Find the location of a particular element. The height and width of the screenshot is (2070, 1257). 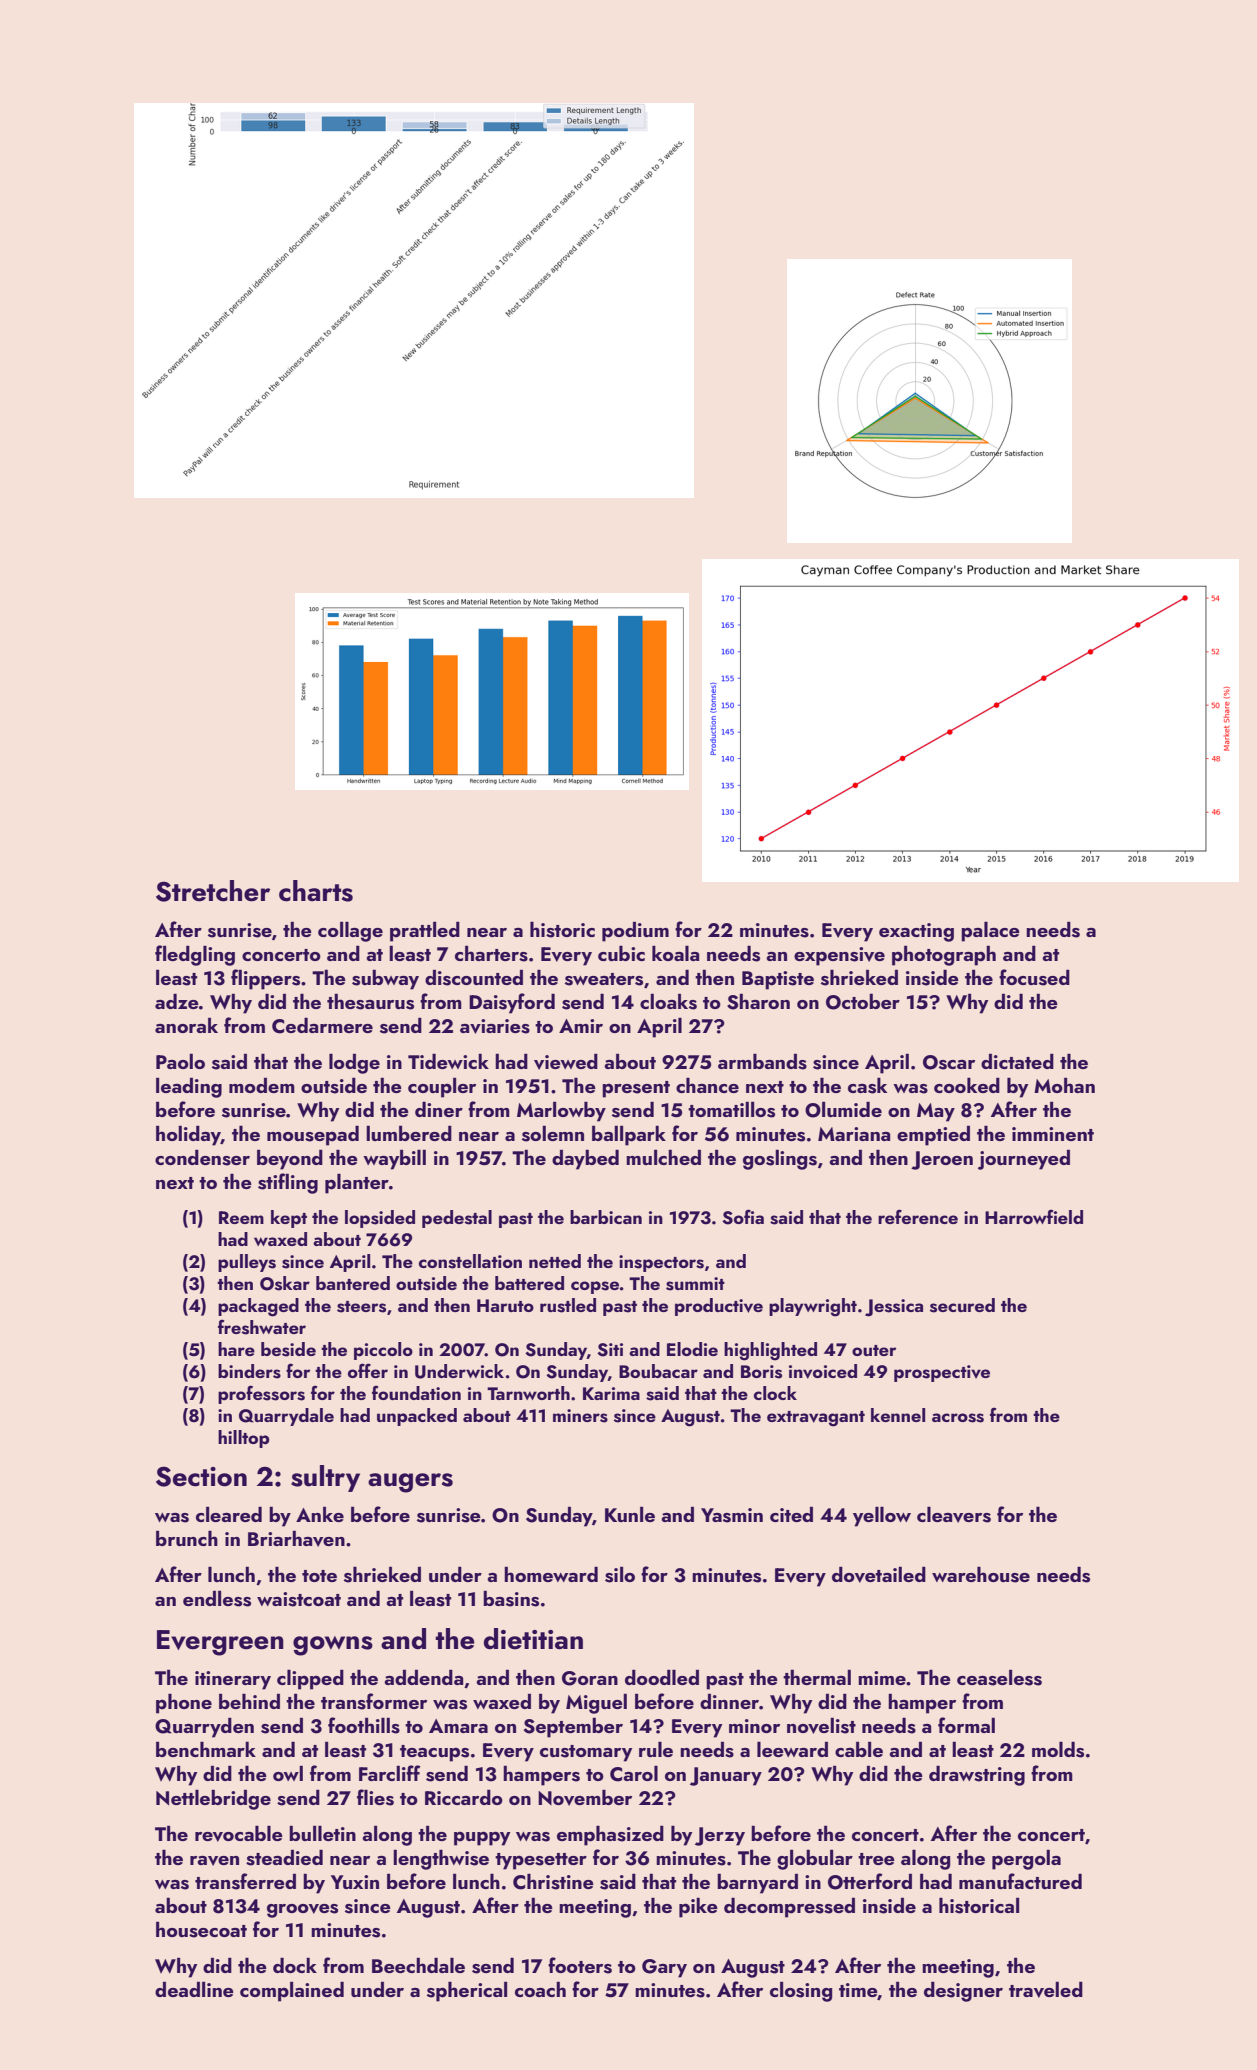

complained is located at coordinates (292, 1991).
